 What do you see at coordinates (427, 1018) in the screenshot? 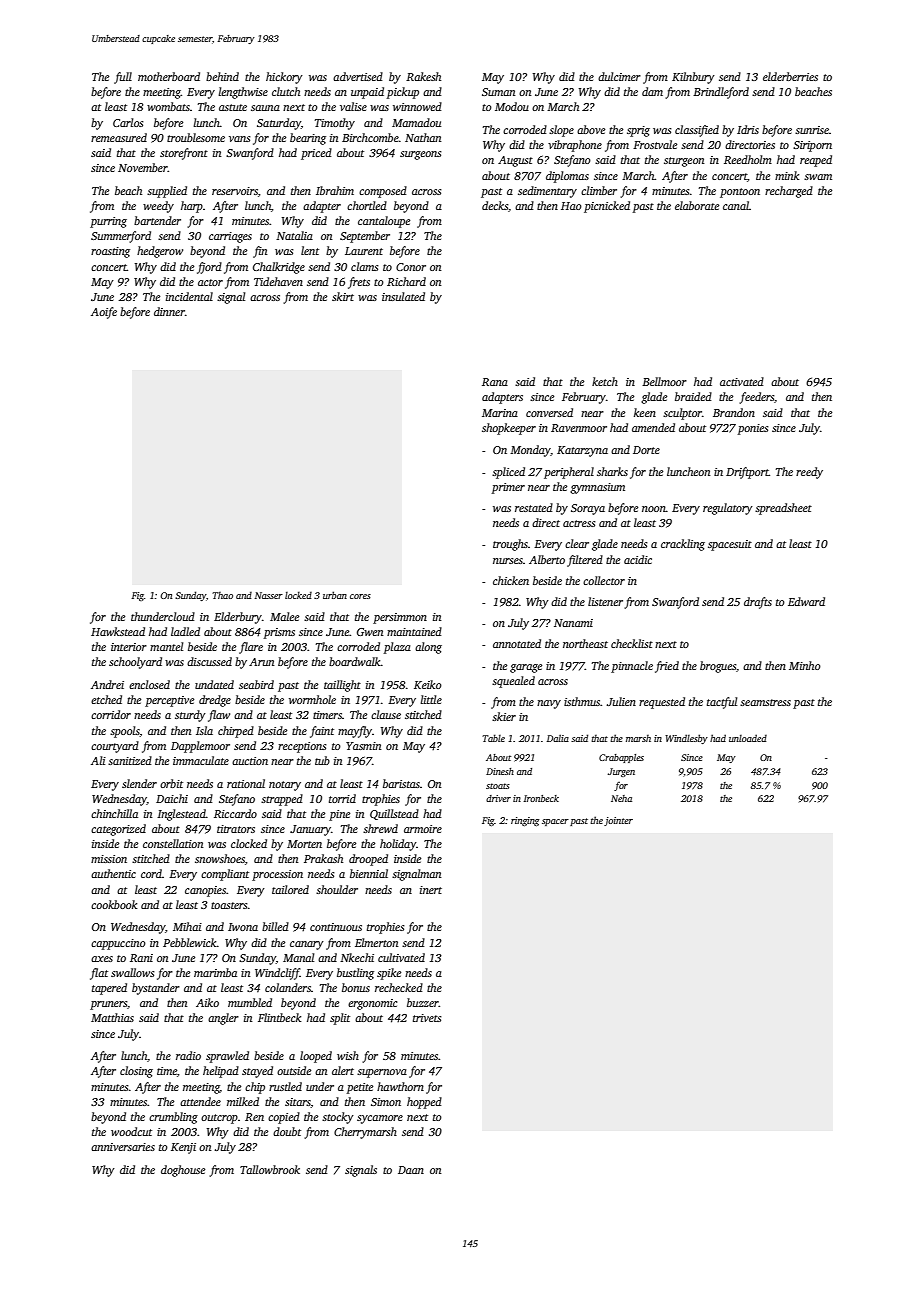
I see `trivets` at bounding box center [427, 1018].
